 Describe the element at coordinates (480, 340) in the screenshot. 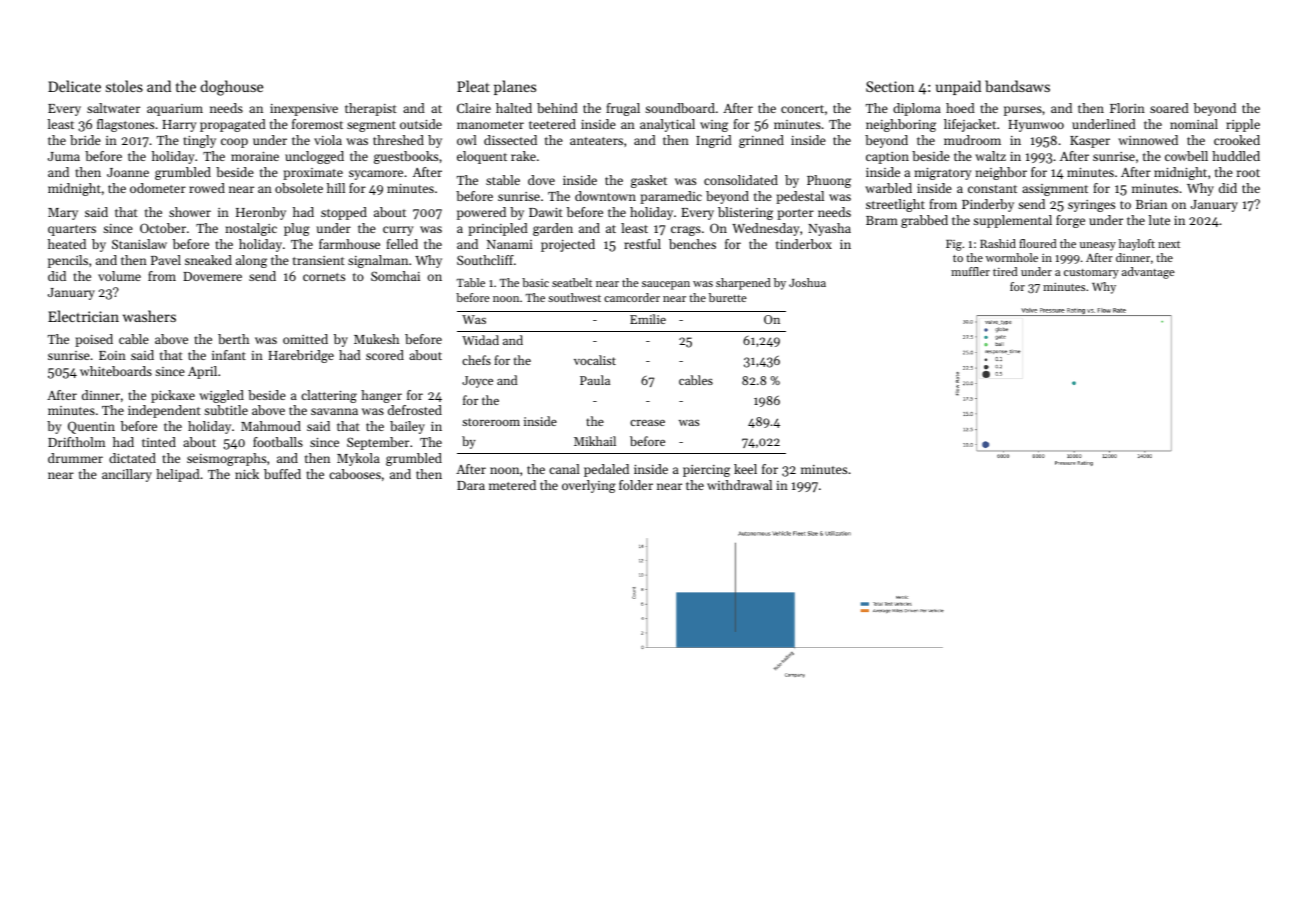

I see `Widad` at that location.
